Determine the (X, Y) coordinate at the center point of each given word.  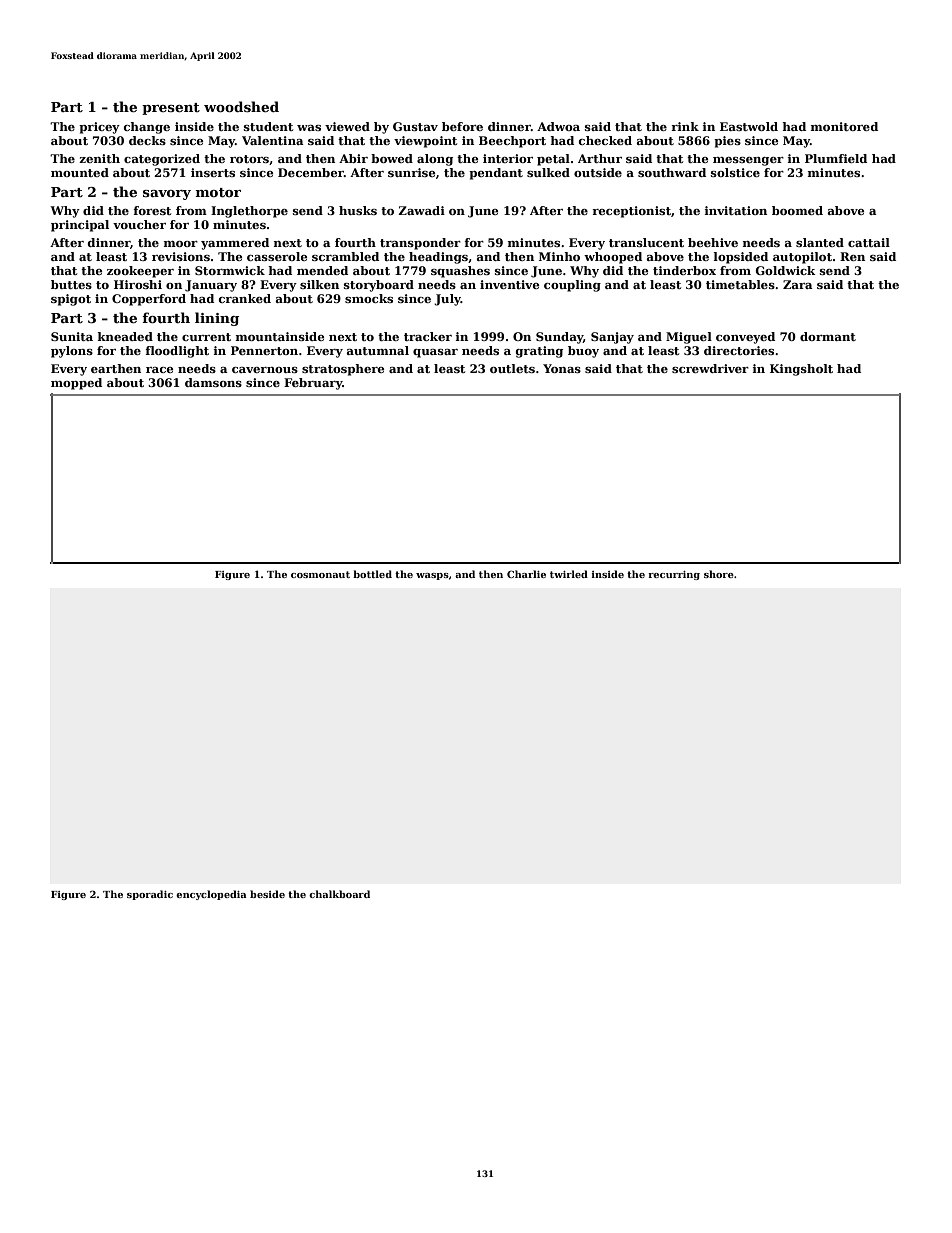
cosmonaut (320, 574)
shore (719, 574)
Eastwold (749, 126)
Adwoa (558, 126)
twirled (569, 574)
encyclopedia (211, 895)
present (171, 109)
